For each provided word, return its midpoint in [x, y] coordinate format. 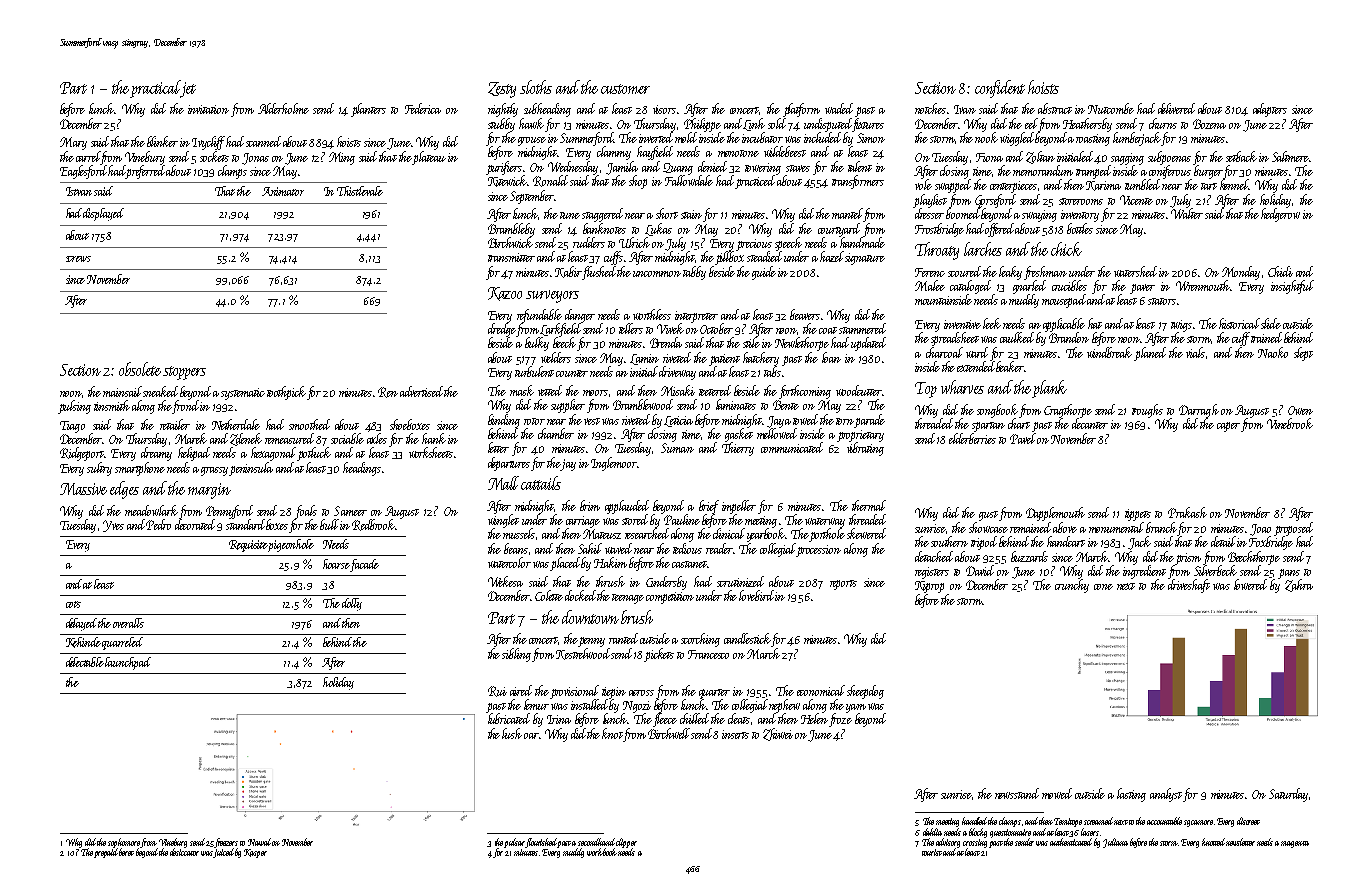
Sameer [350, 511]
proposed [1293, 529]
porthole [827, 535]
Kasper [255, 853]
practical [155, 89]
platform [801, 110]
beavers [805, 314]
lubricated [509, 718]
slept [1303, 354]
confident [1000, 89]
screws [78, 259]
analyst [1166, 795]
